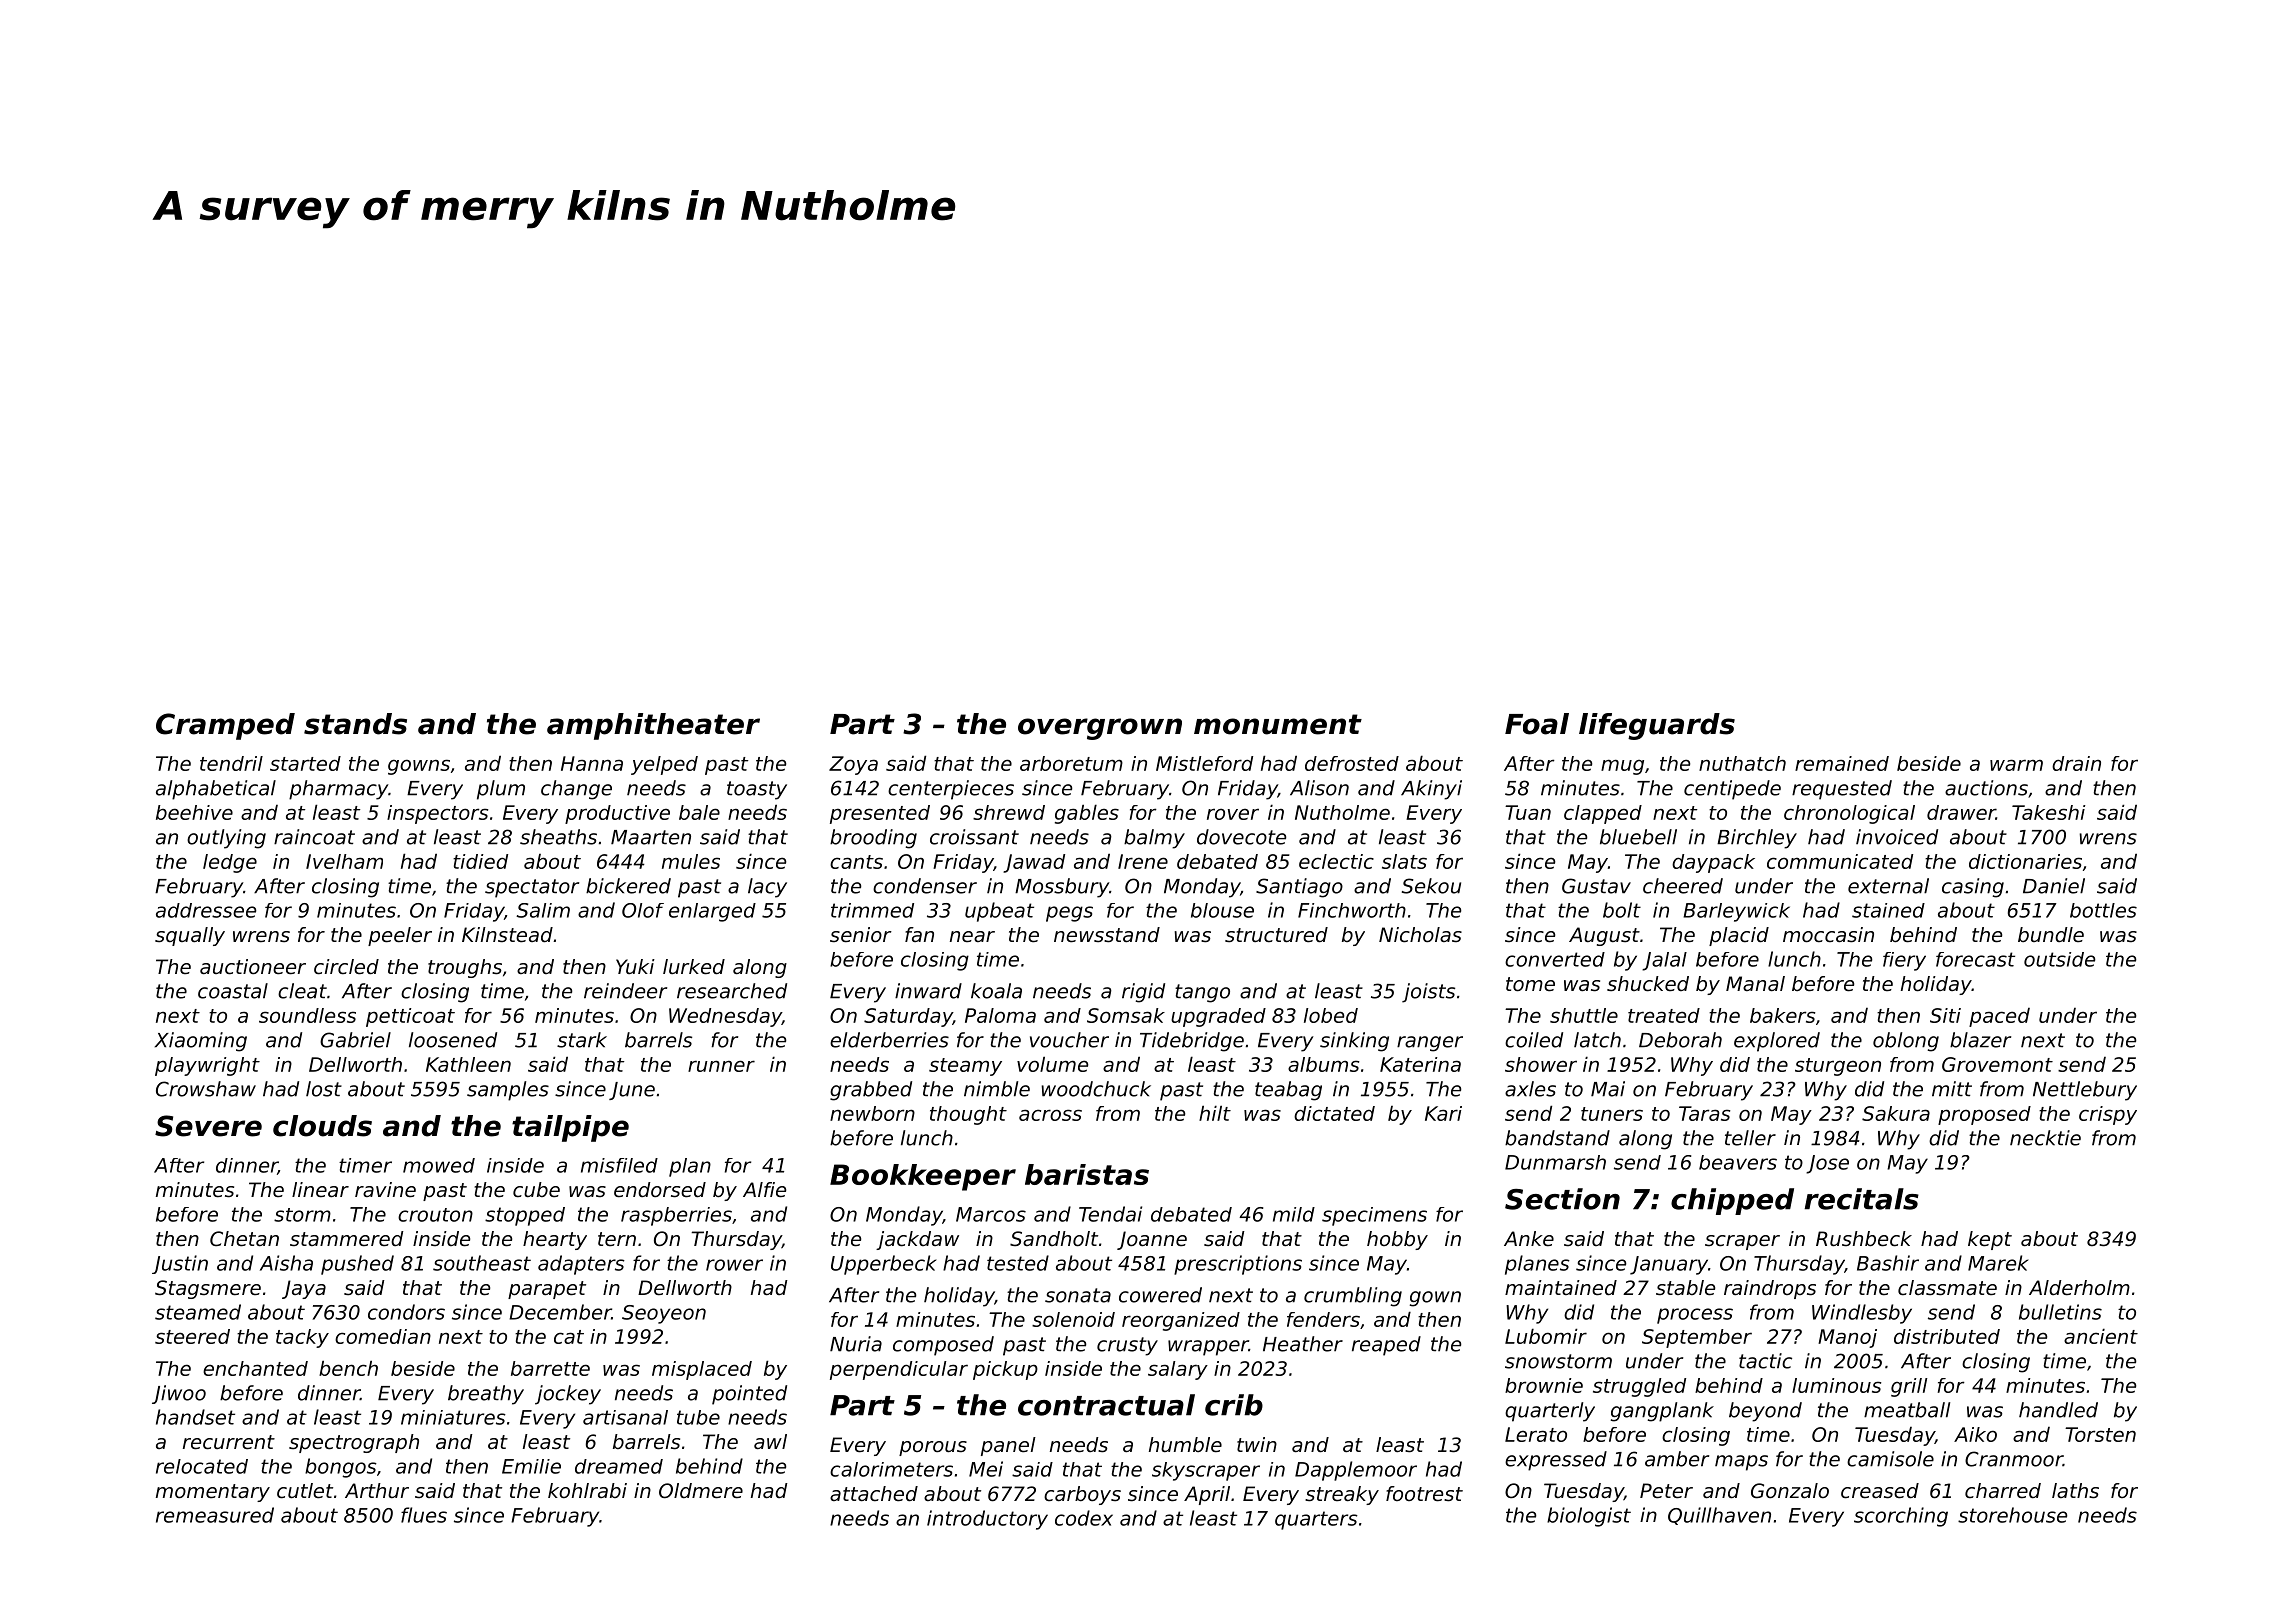  What do you see at coordinates (1888, 910) in the screenshot?
I see `stained` at bounding box center [1888, 910].
